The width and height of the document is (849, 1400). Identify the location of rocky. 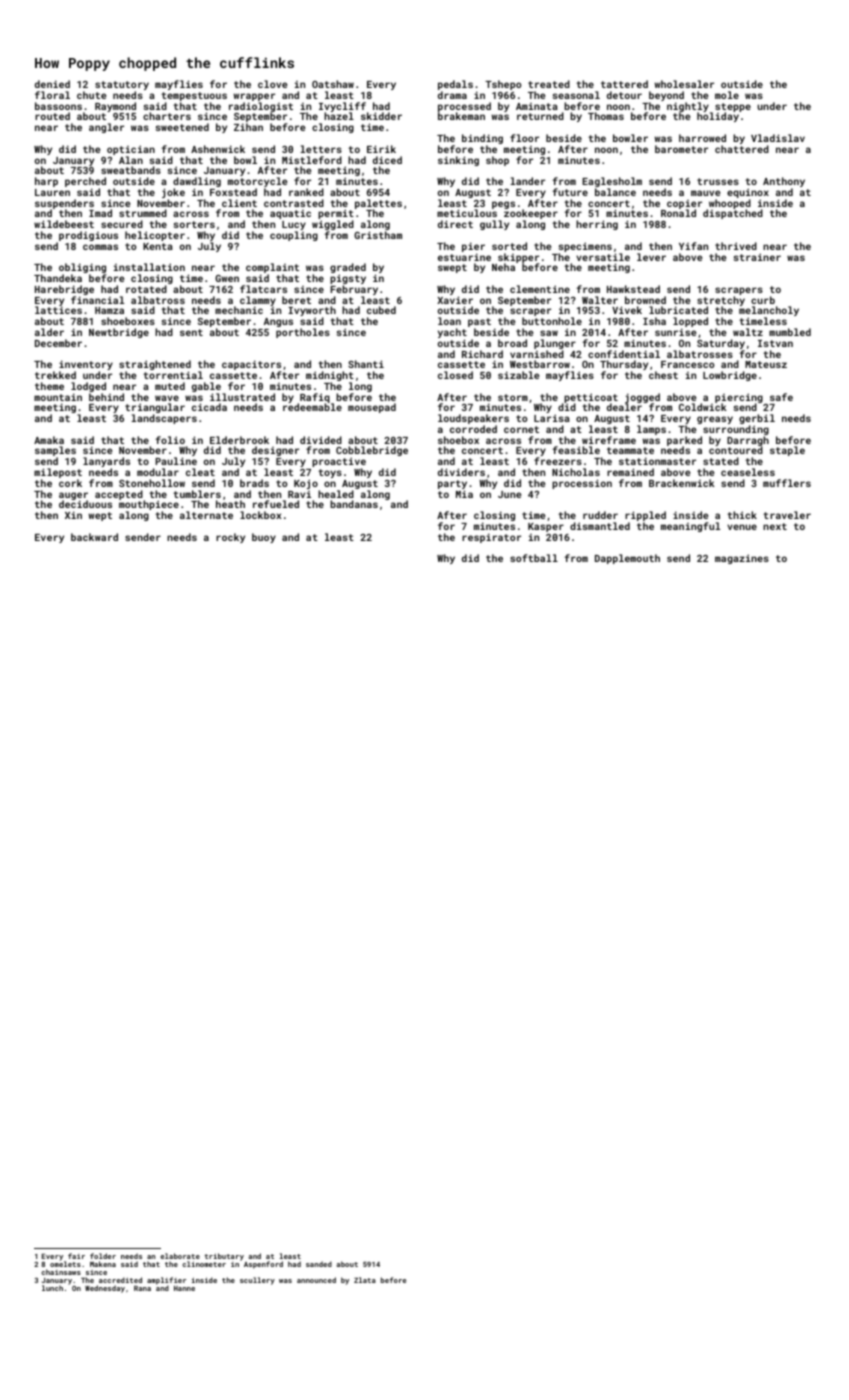
(230, 538).
